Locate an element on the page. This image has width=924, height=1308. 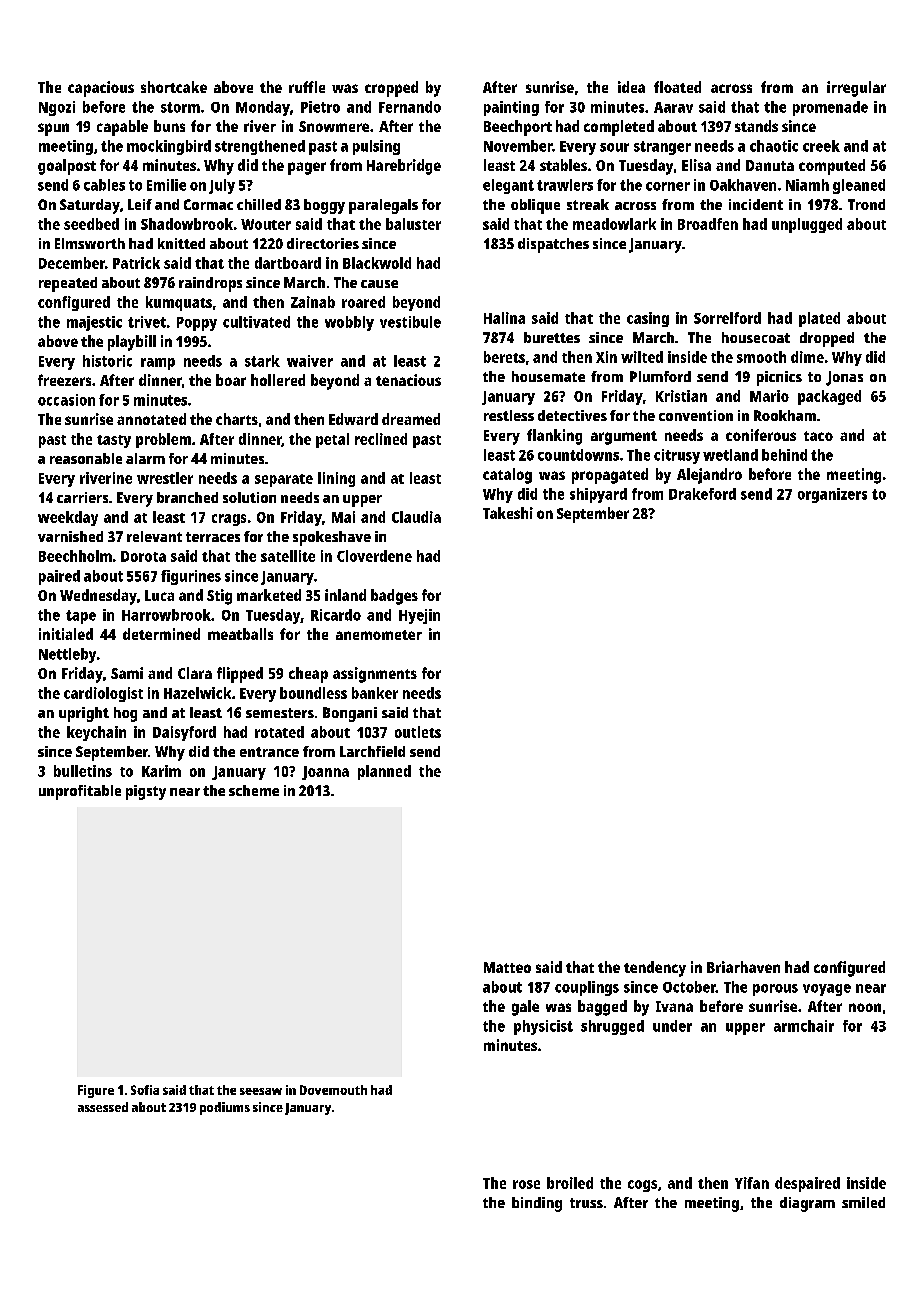
ruffle is located at coordinates (307, 87).
